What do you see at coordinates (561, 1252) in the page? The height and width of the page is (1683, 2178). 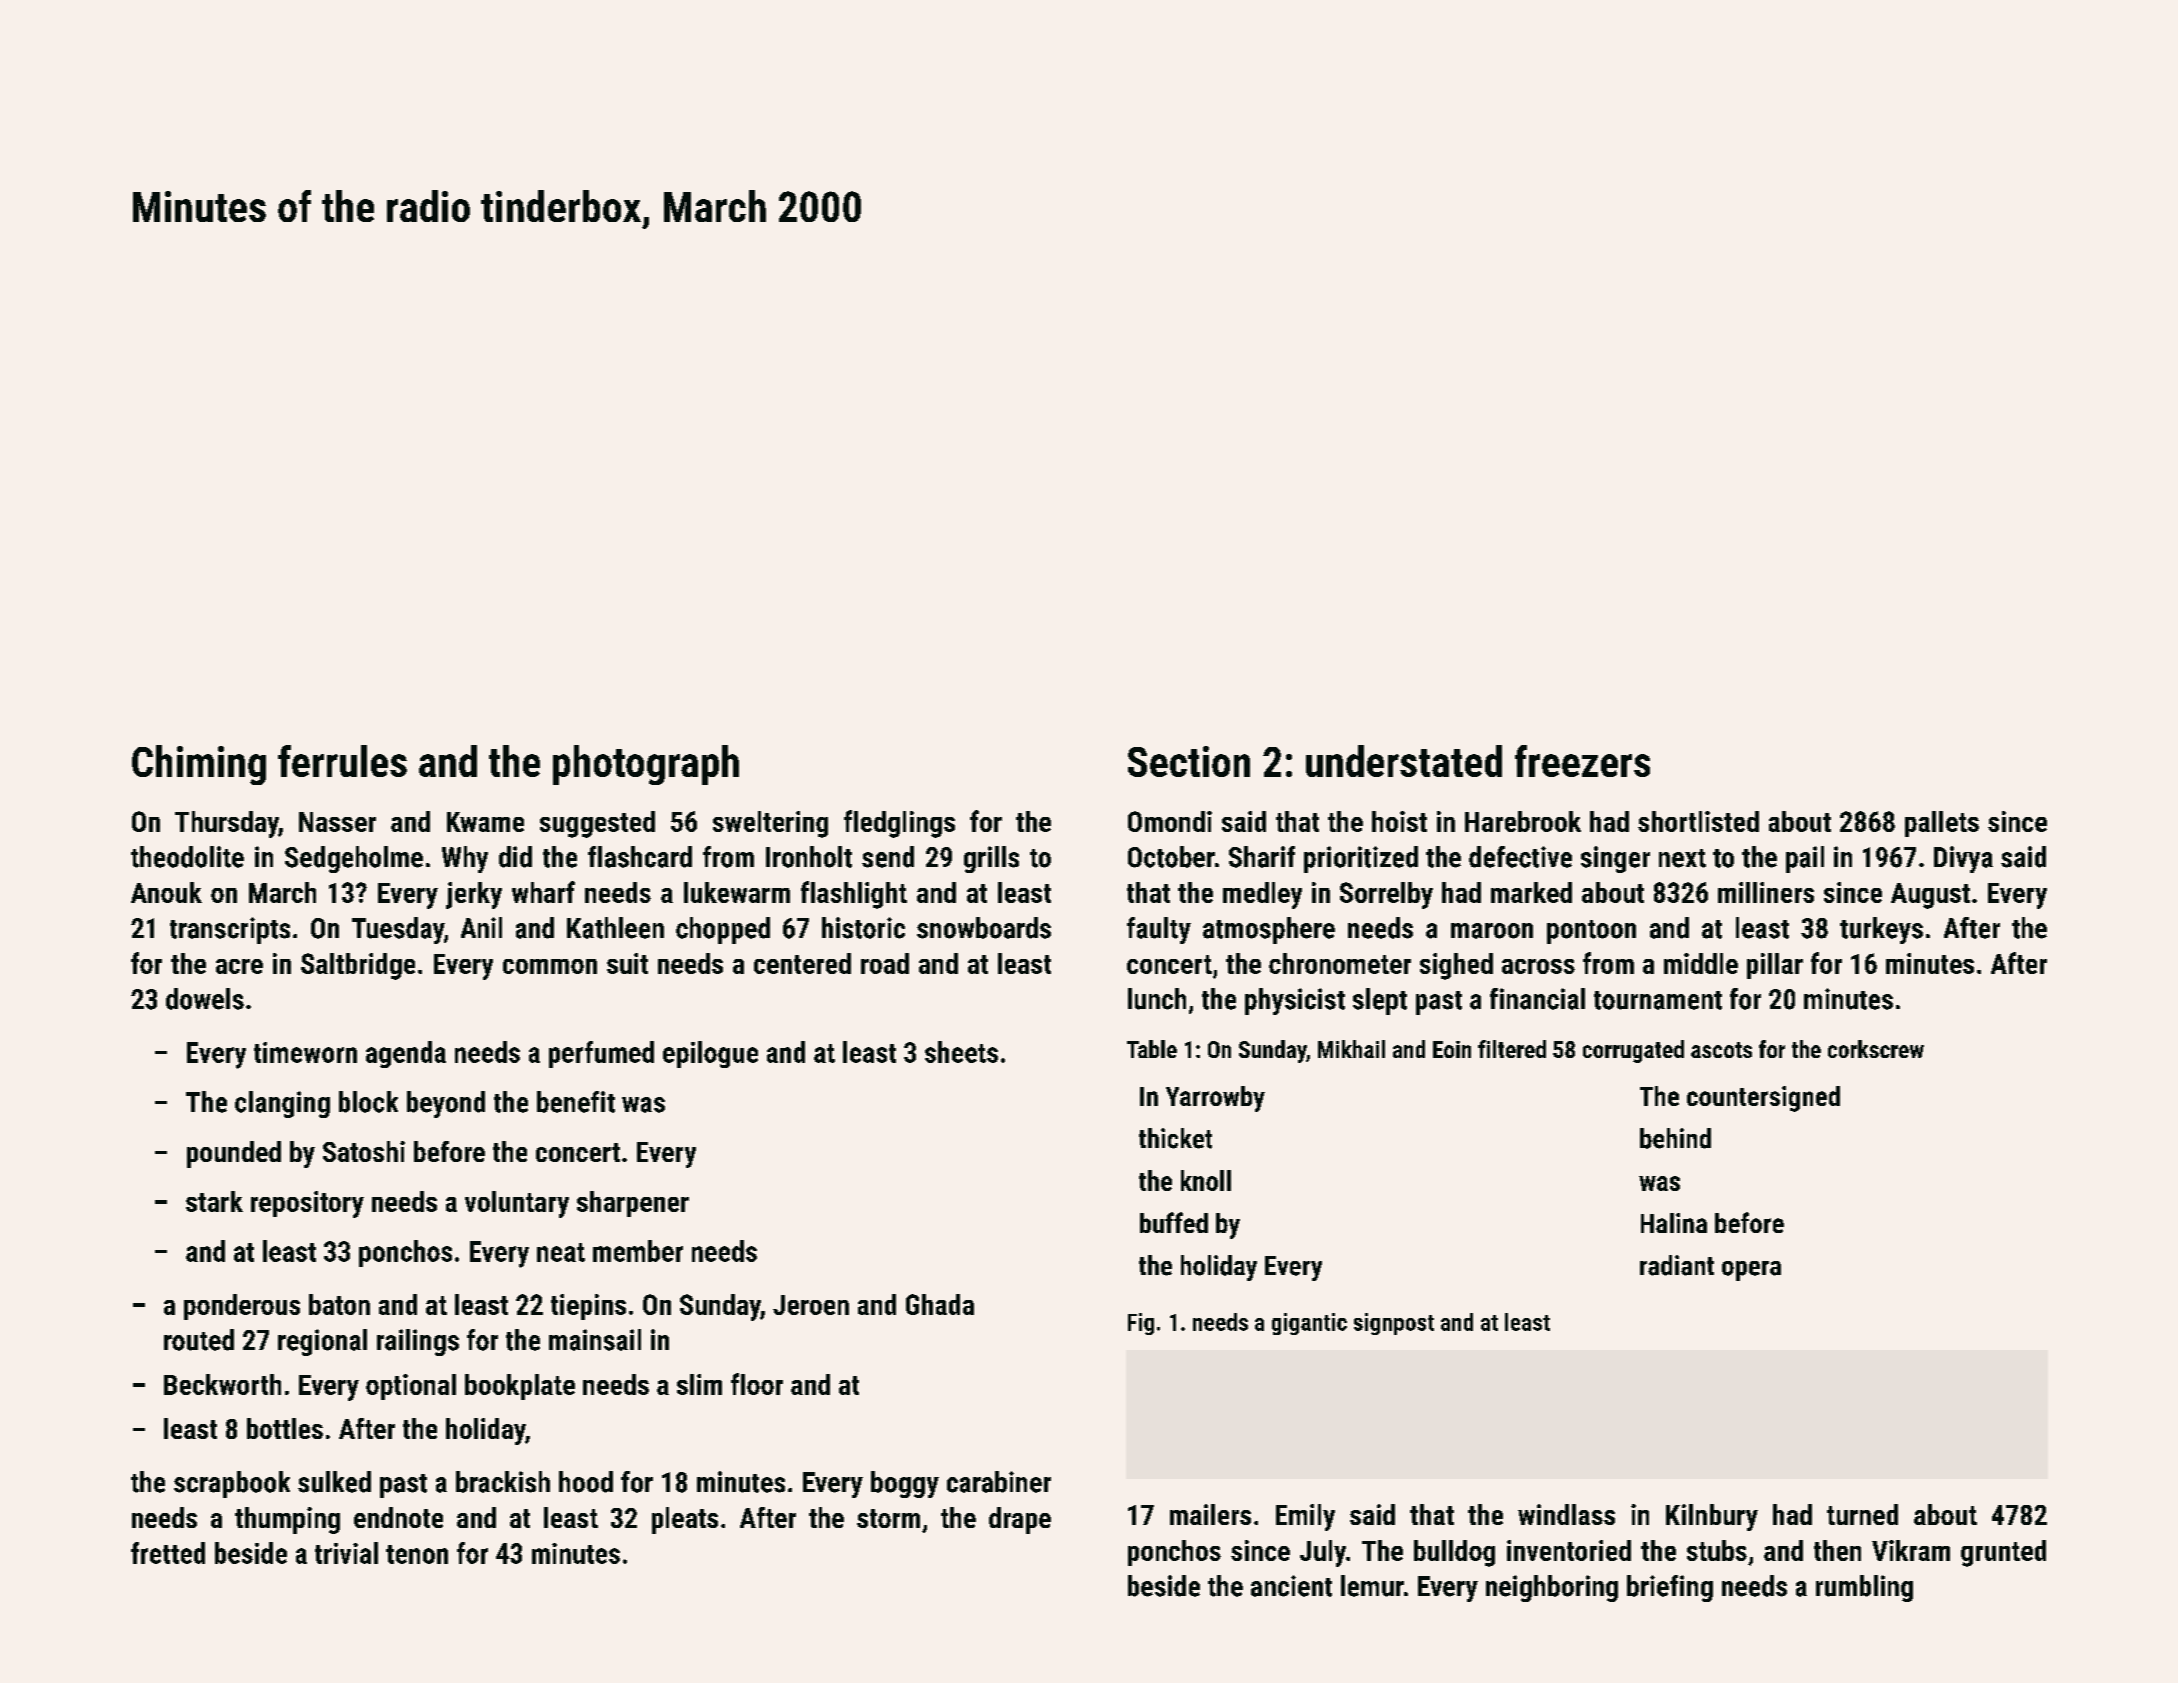 I see `neat` at bounding box center [561, 1252].
